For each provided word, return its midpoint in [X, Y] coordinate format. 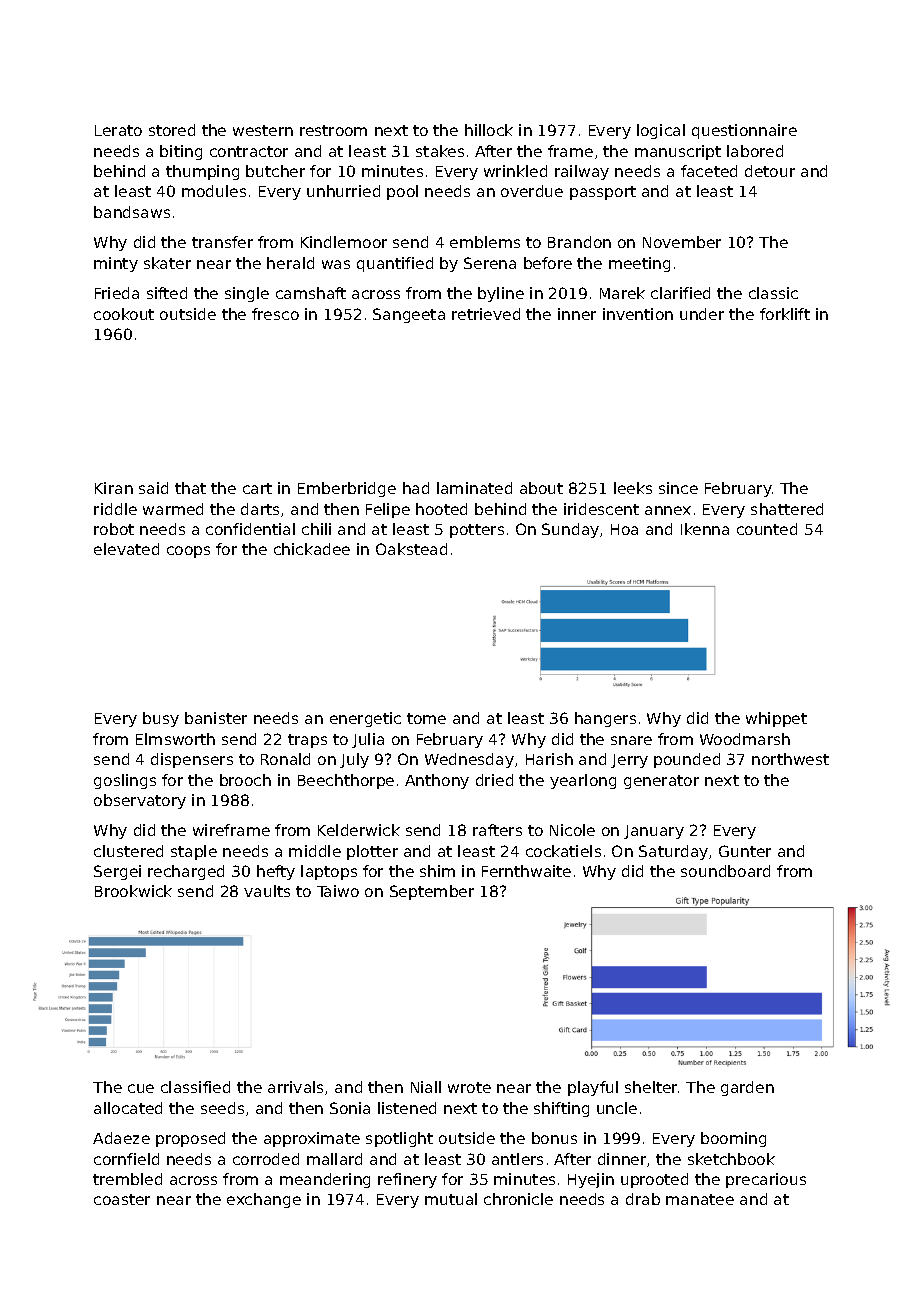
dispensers [192, 760]
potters [477, 531]
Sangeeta [409, 315]
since [678, 488]
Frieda [117, 293]
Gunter [745, 851]
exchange [264, 1200]
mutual [451, 1199]
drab [643, 1199]
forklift [785, 314]
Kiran [114, 488]
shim [437, 871]
